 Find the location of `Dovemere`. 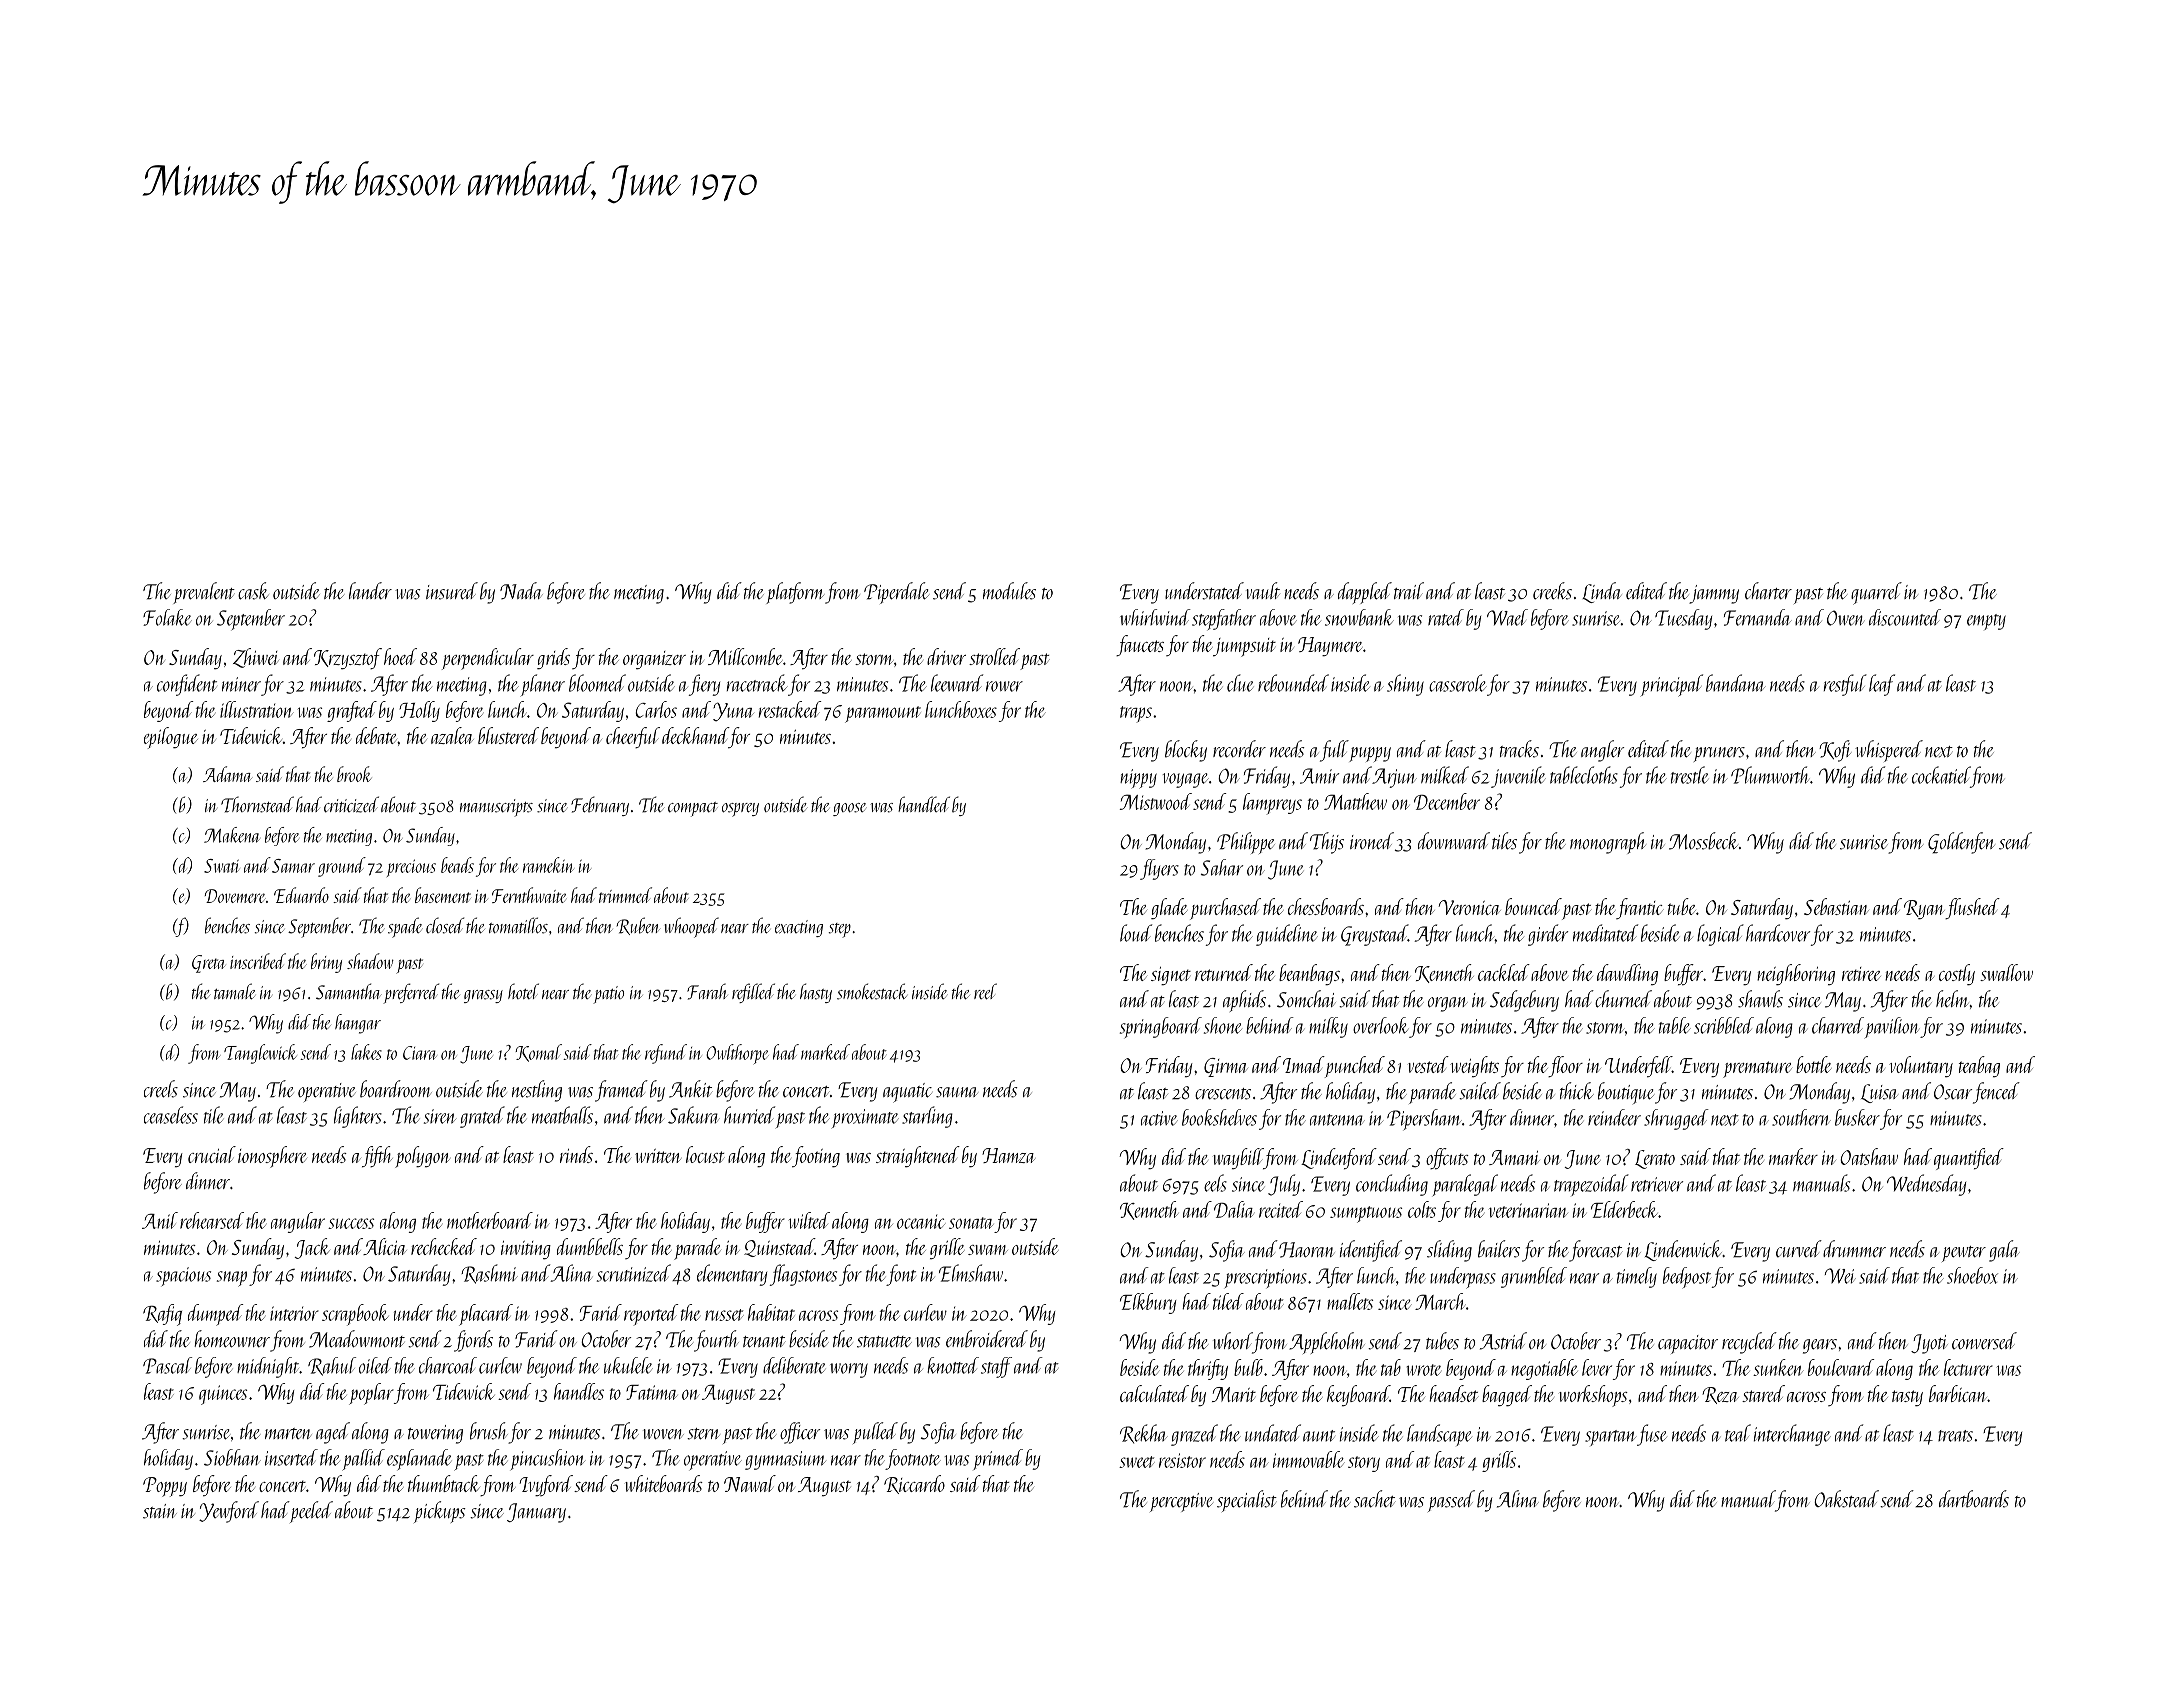

Dovemere is located at coordinates (235, 896).
